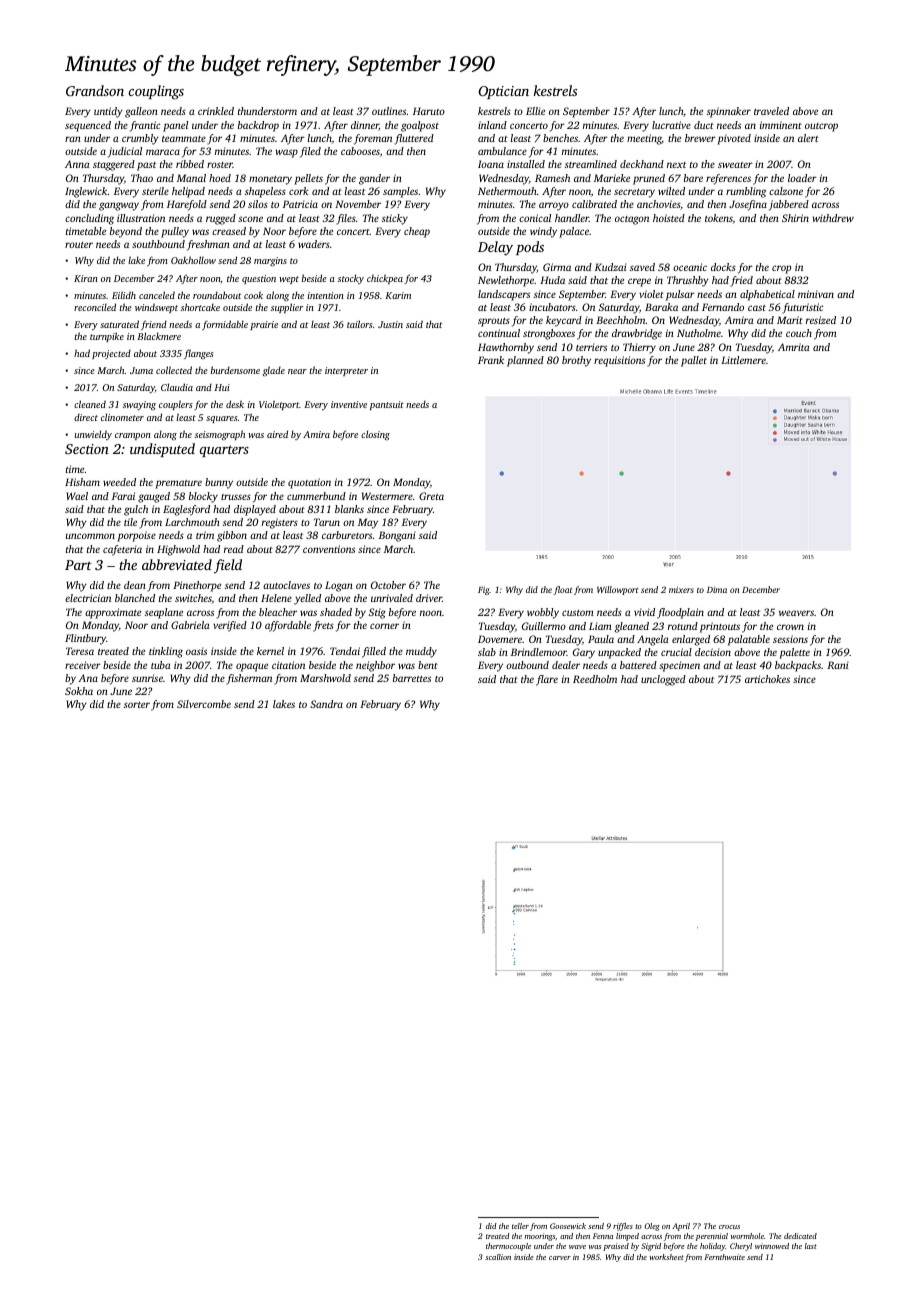 Image resolution: width=924 pixels, height=1308 pixels. I want to click on scallion, so click(498, 1257).
